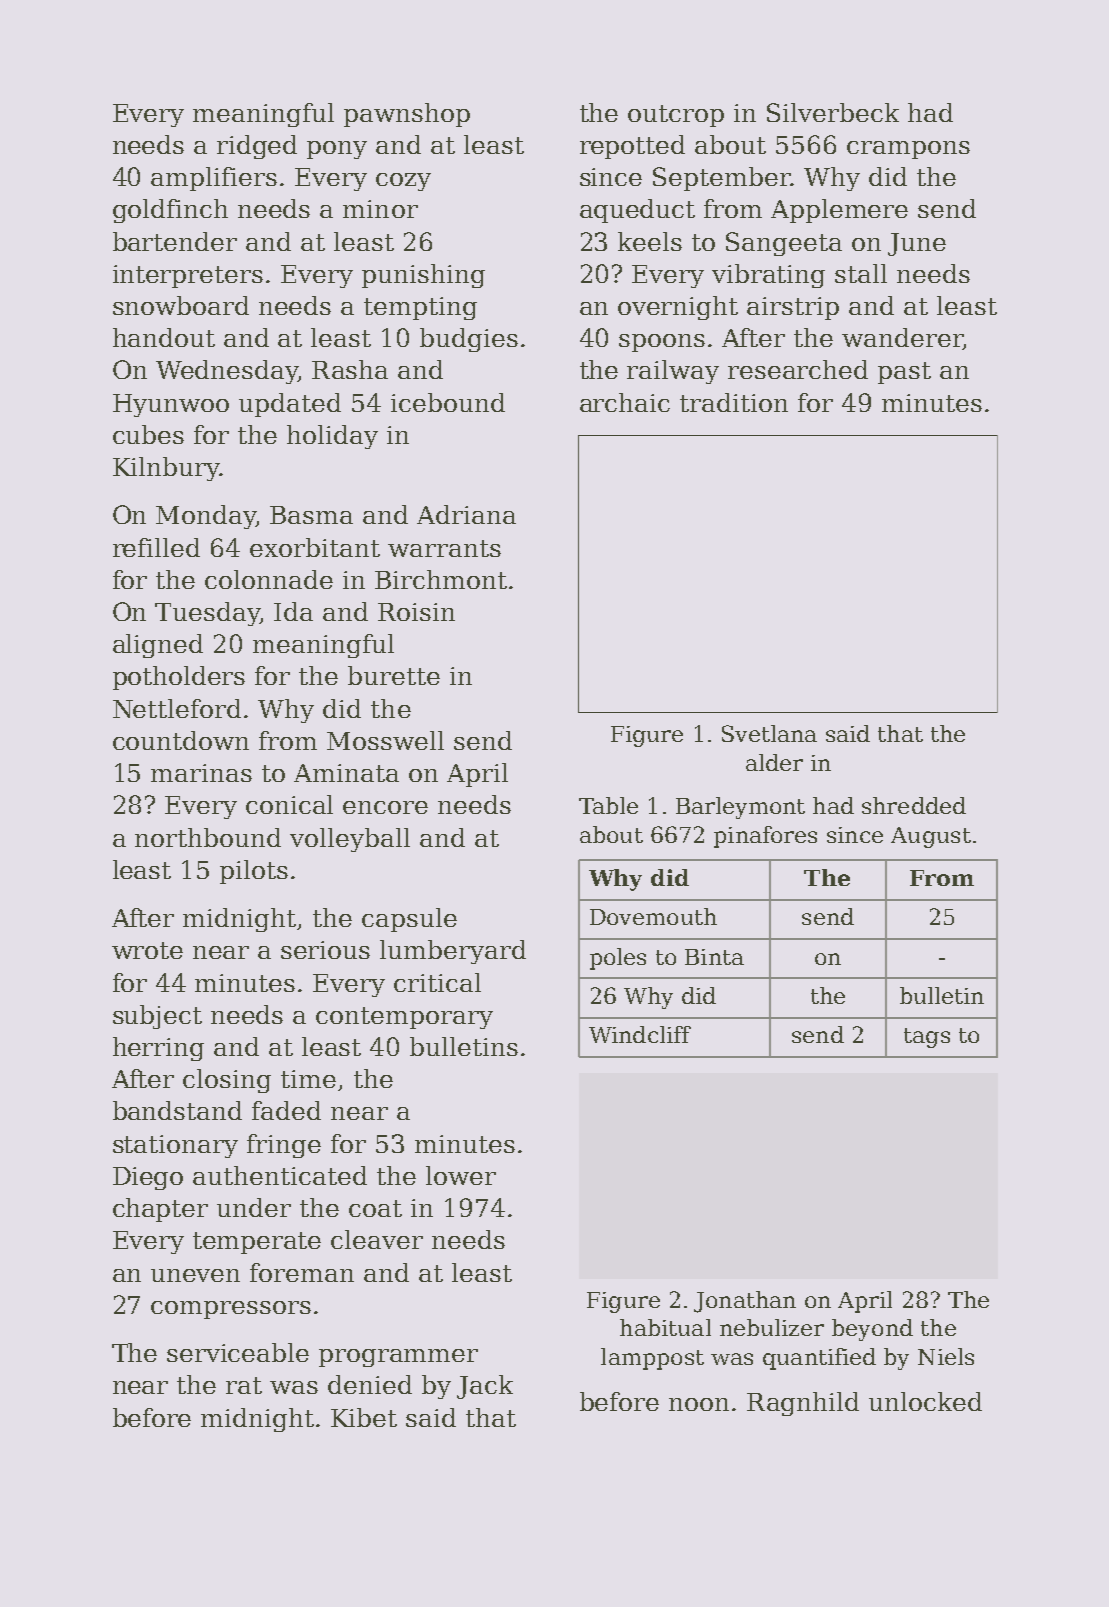  Describe the element at coordinates (280, 1175) in the document. I see `authenticated` at that location.
